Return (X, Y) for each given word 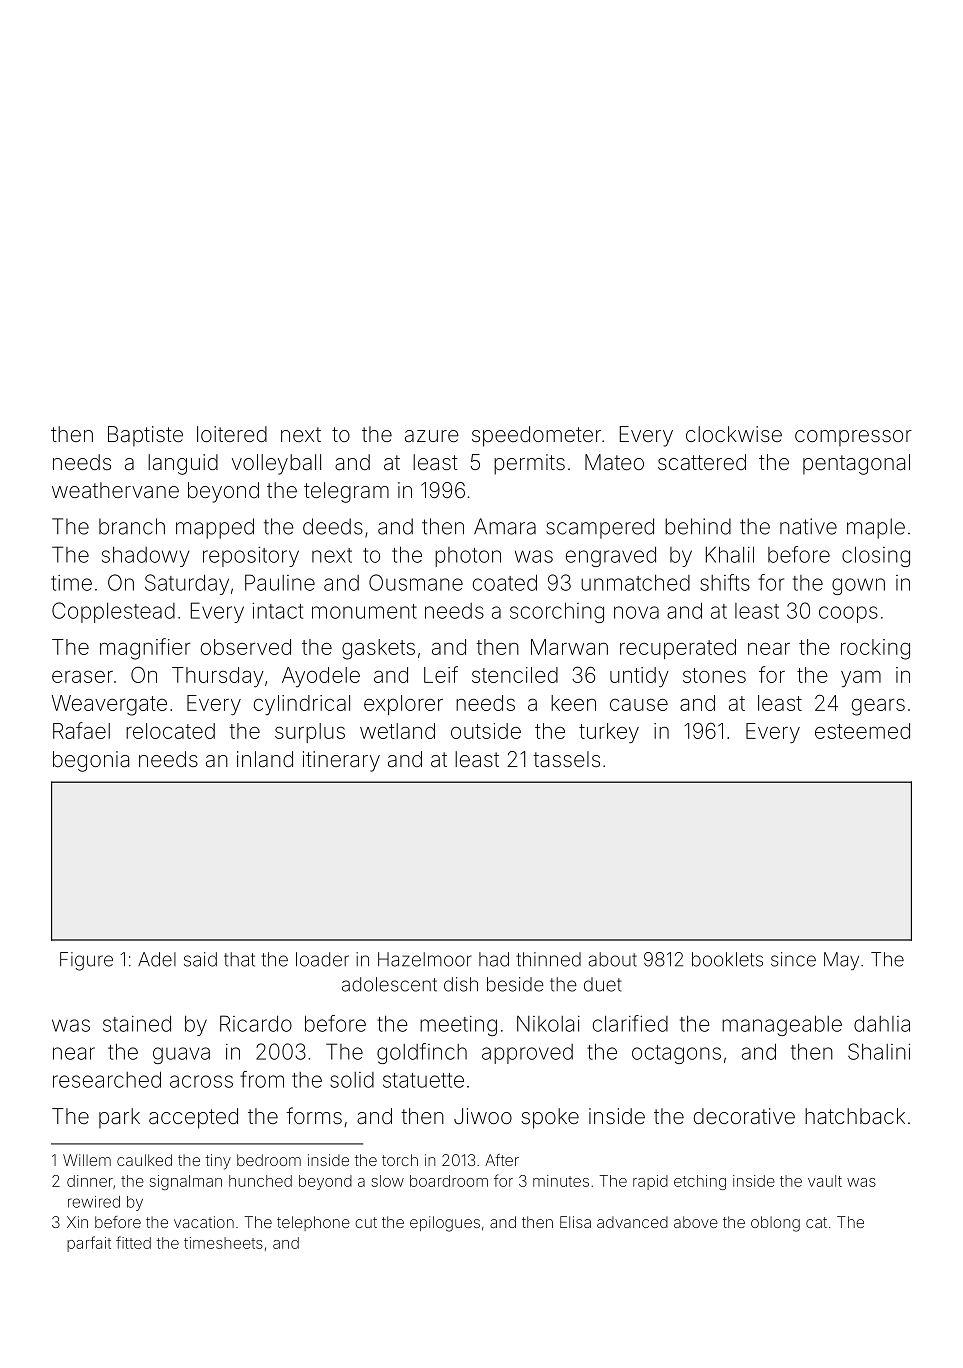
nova (636, 612)
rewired (94, 1202)
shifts (725, 582)
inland (265, 759)
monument (364, 611)
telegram (346, 492)
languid (183, 464)
